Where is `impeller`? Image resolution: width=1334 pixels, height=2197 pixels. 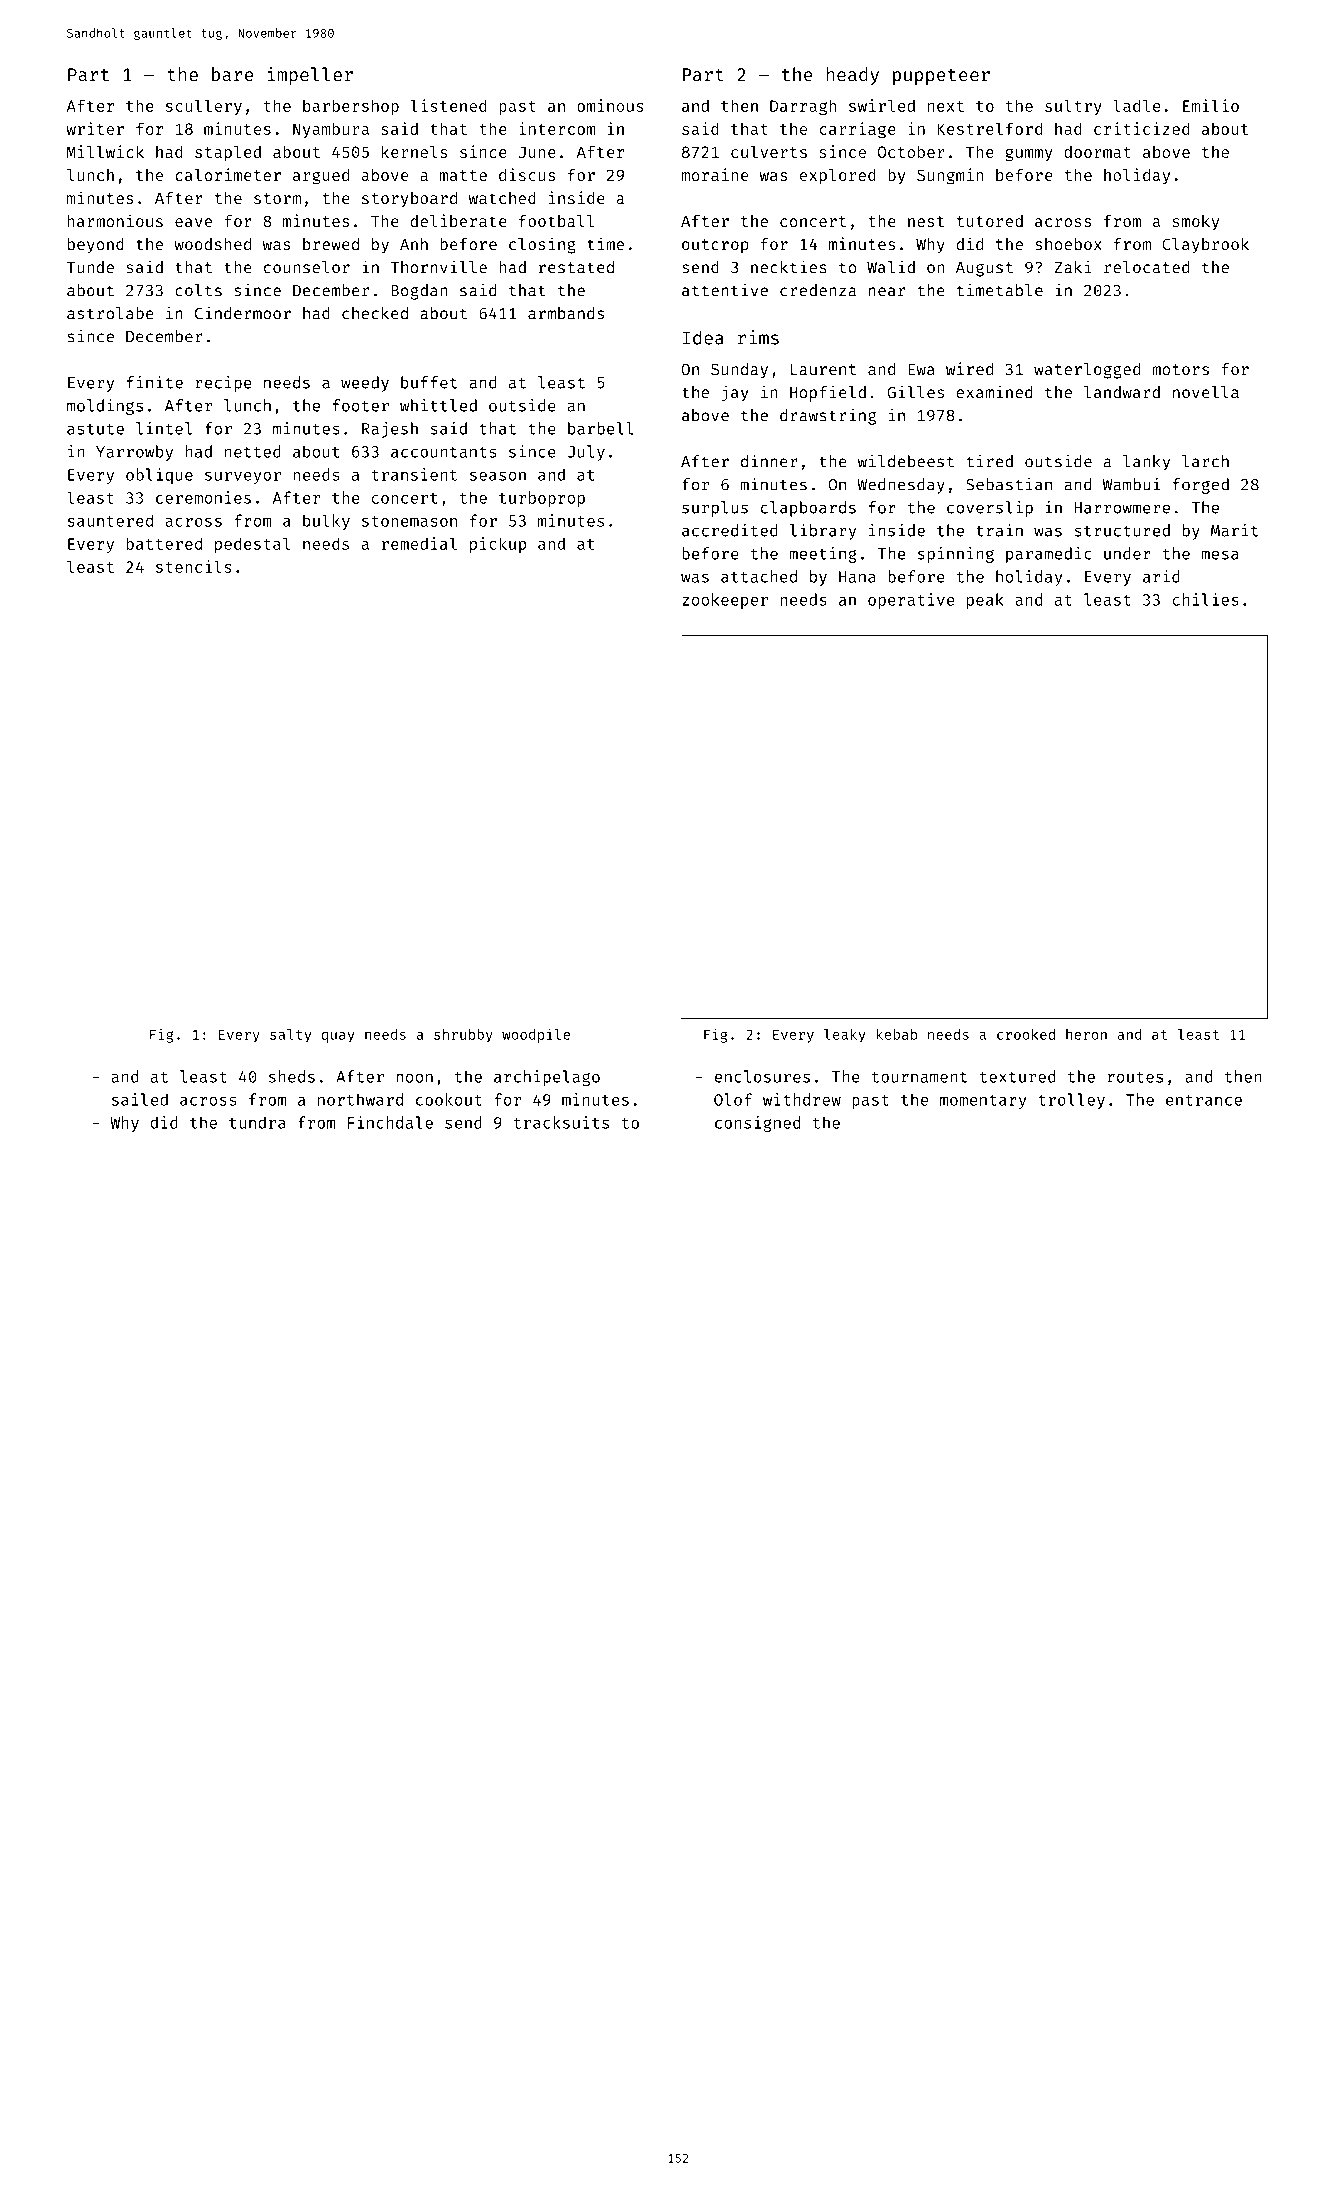 impeller is located at coordinates (310, 76).
